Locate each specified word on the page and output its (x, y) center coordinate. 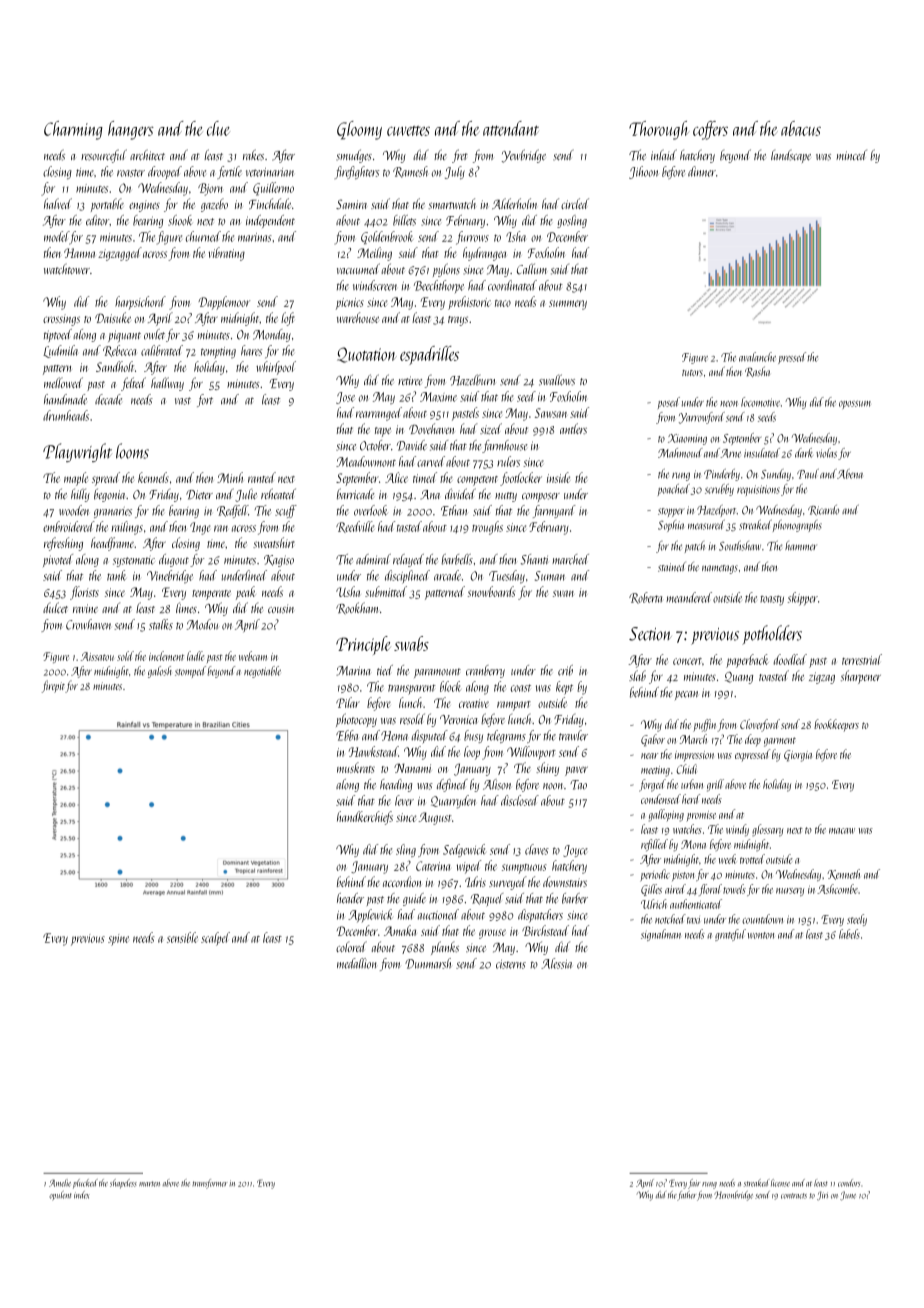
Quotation (367, 355)
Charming (73, 130)
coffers (710, 130)
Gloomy (359, 130)
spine (118, 940)
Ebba (347, 735)
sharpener (861, 677)
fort (205, 400)
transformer (210, 1184)
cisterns (511, 964)
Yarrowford (702, 418)
